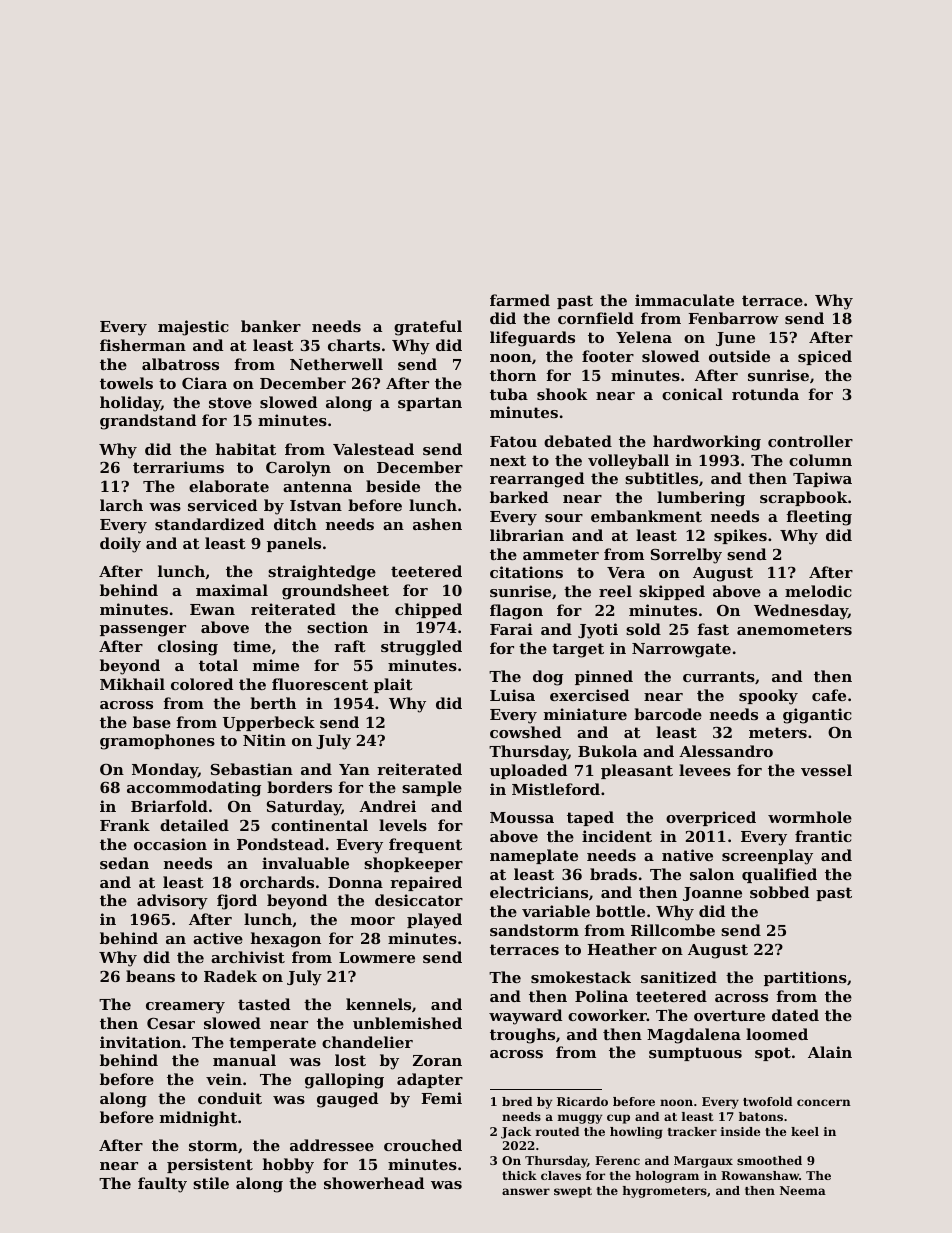 The width and height of the screenshot is (952, 1233). I want to click on beans, so click(150, 976).
